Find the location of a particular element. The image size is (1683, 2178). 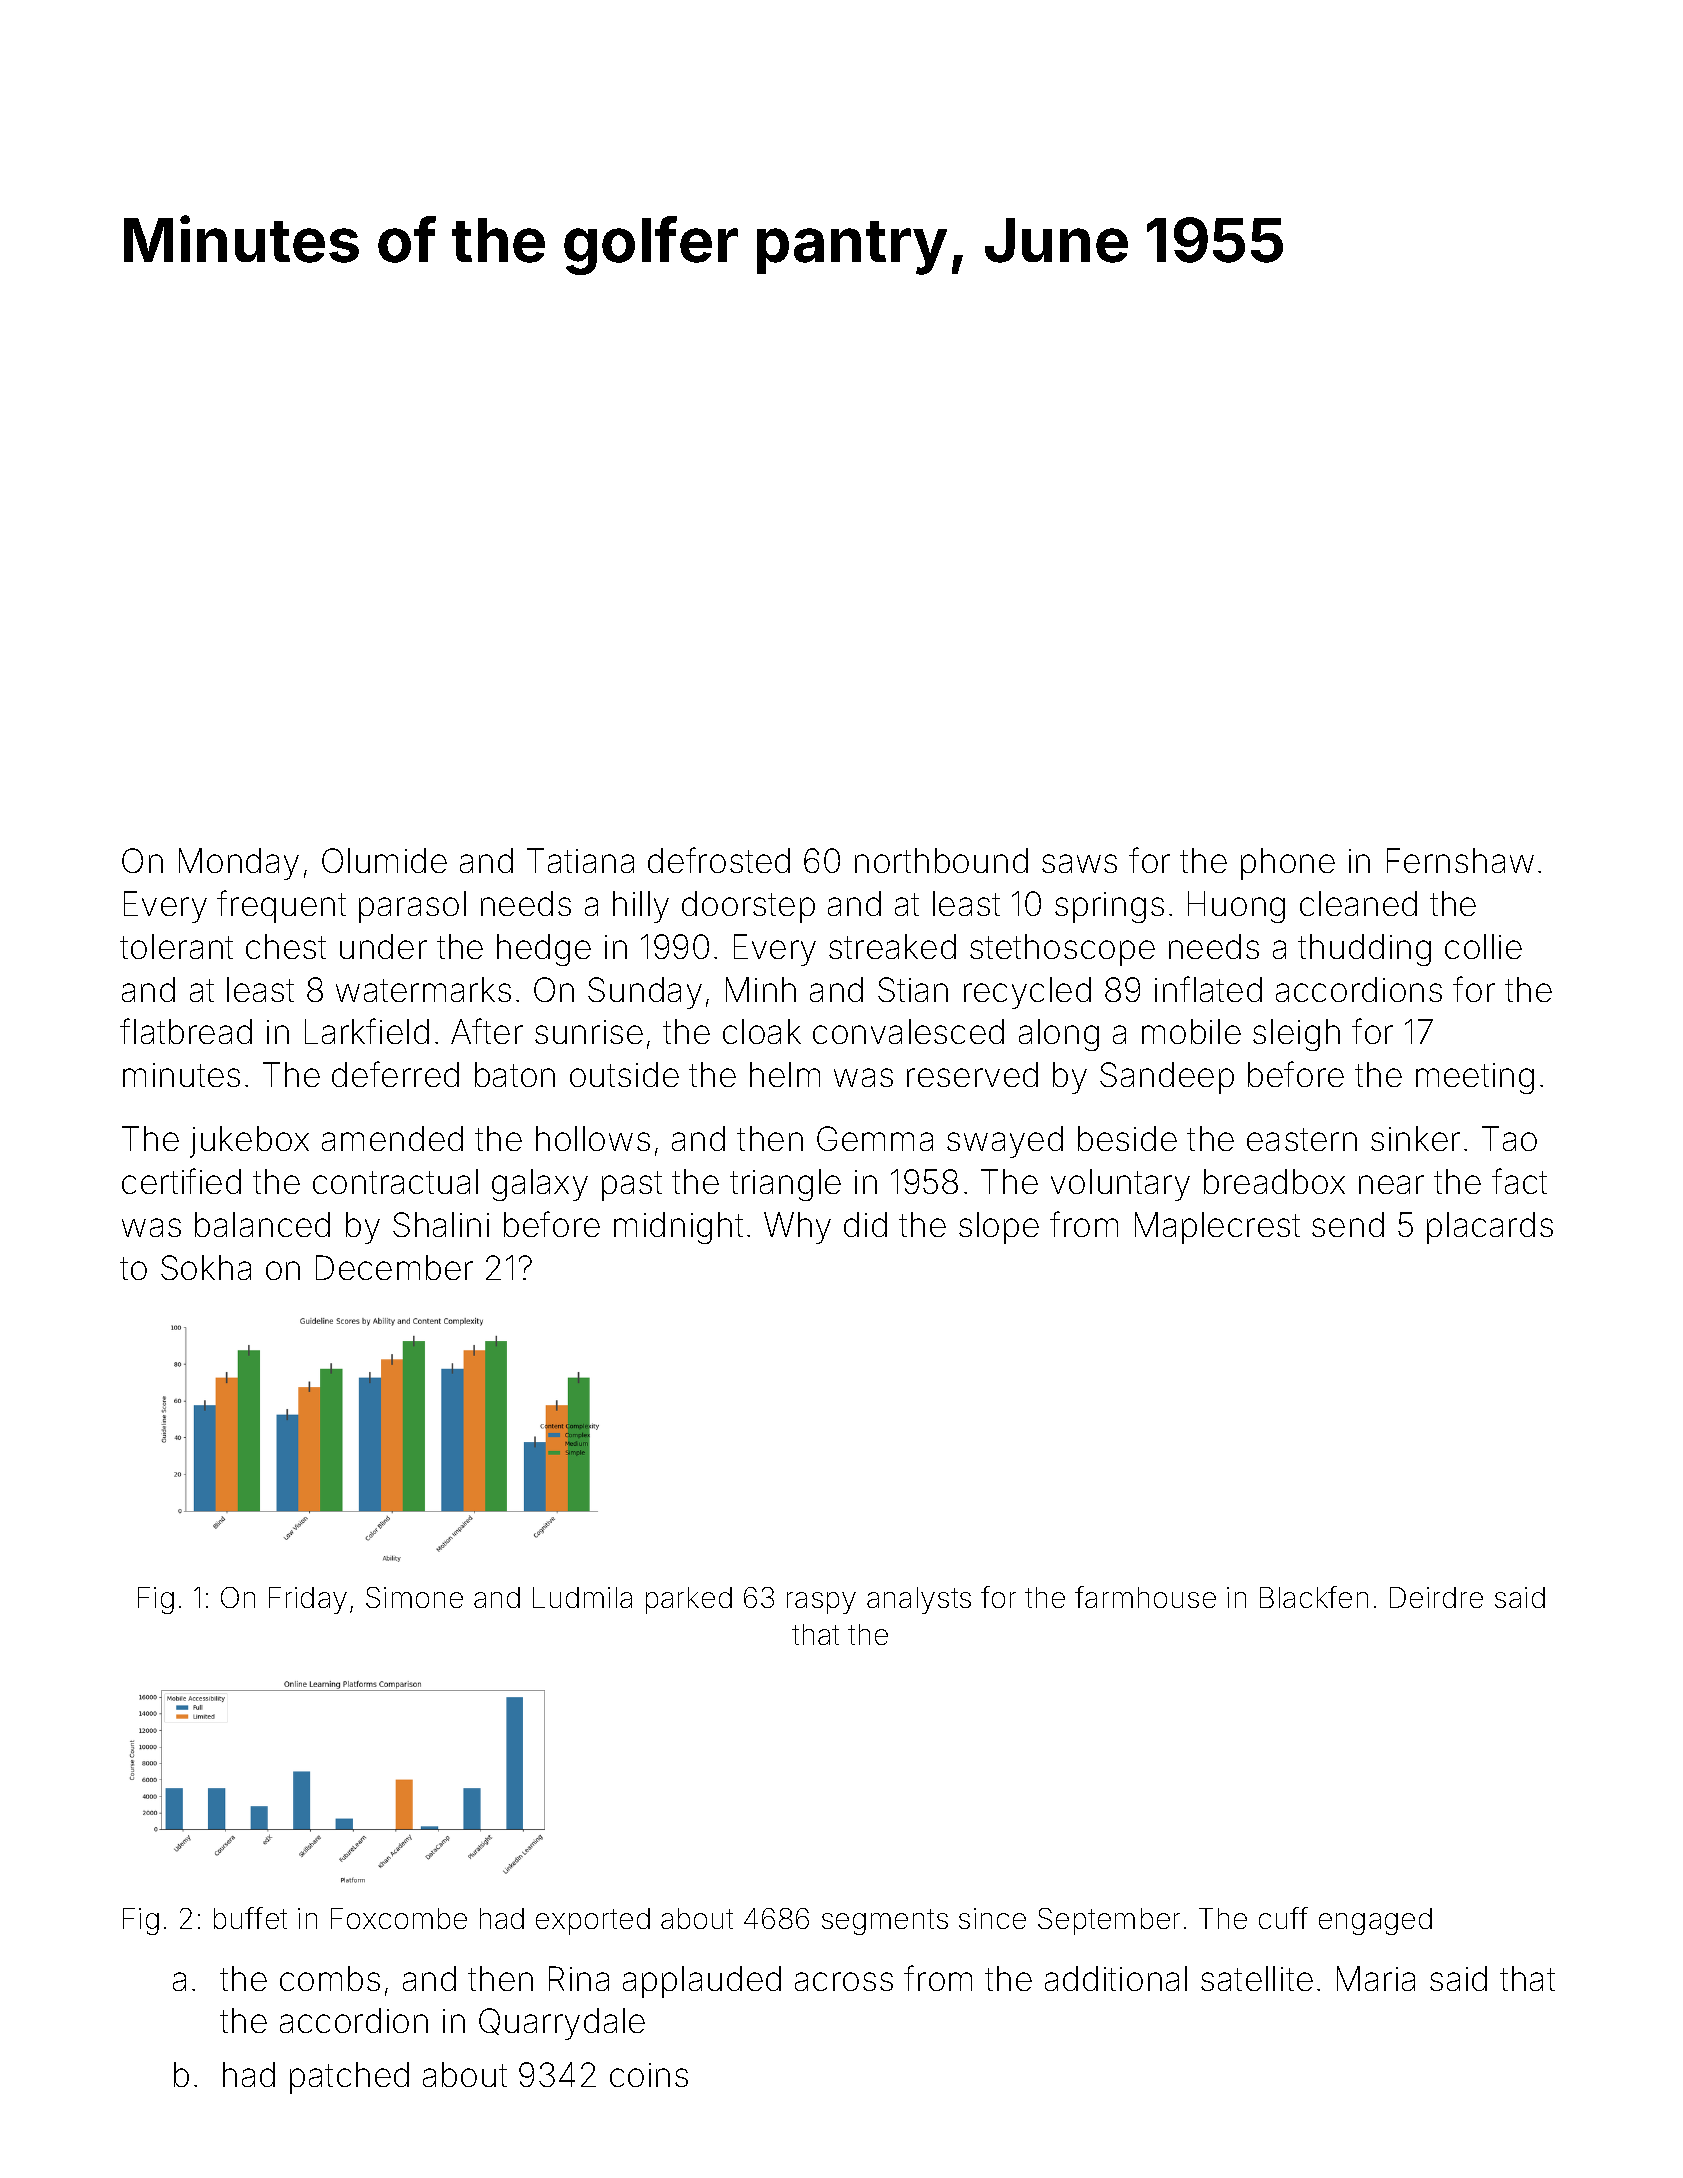

springs is located at coordinates (1109, 907).
